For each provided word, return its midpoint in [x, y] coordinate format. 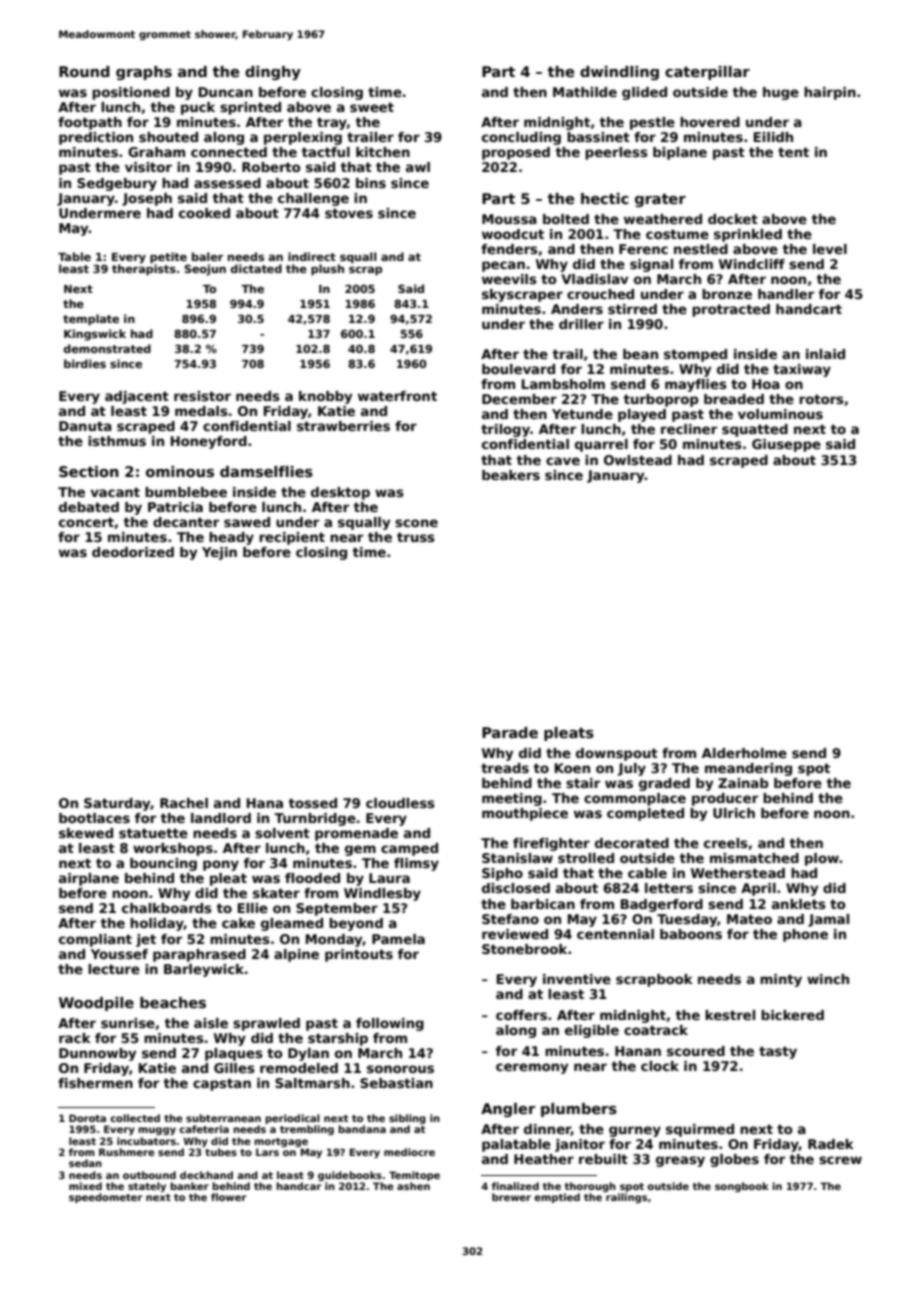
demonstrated [107, 348]
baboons [691, 934]
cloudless [400, 803]
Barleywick [204, 970]
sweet [372, 107]
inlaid [825, 354]
